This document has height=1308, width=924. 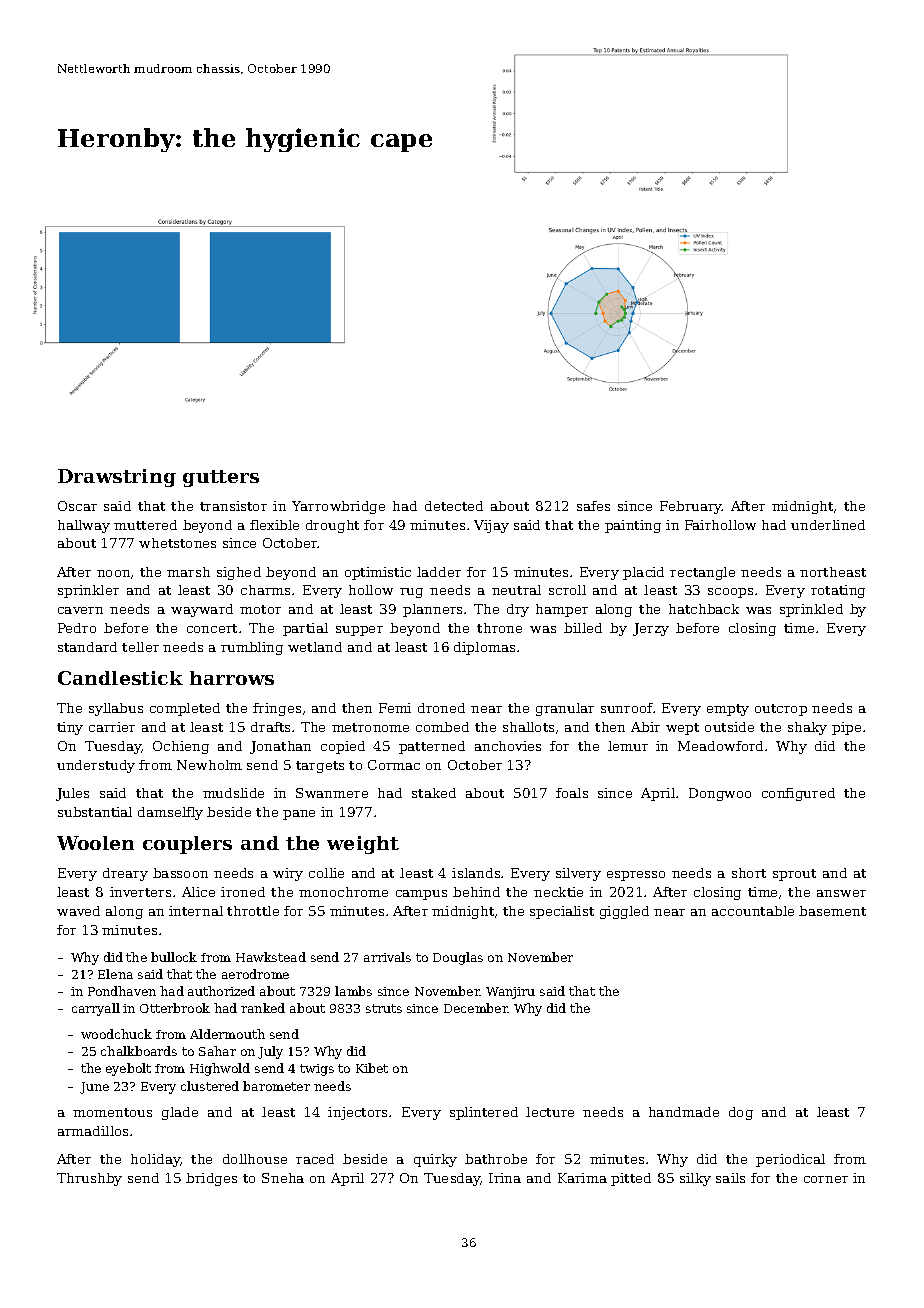 What do you see at coordinates (550, 1112) in the document?
I see `lecture` at bounding box center [550, 1112].
